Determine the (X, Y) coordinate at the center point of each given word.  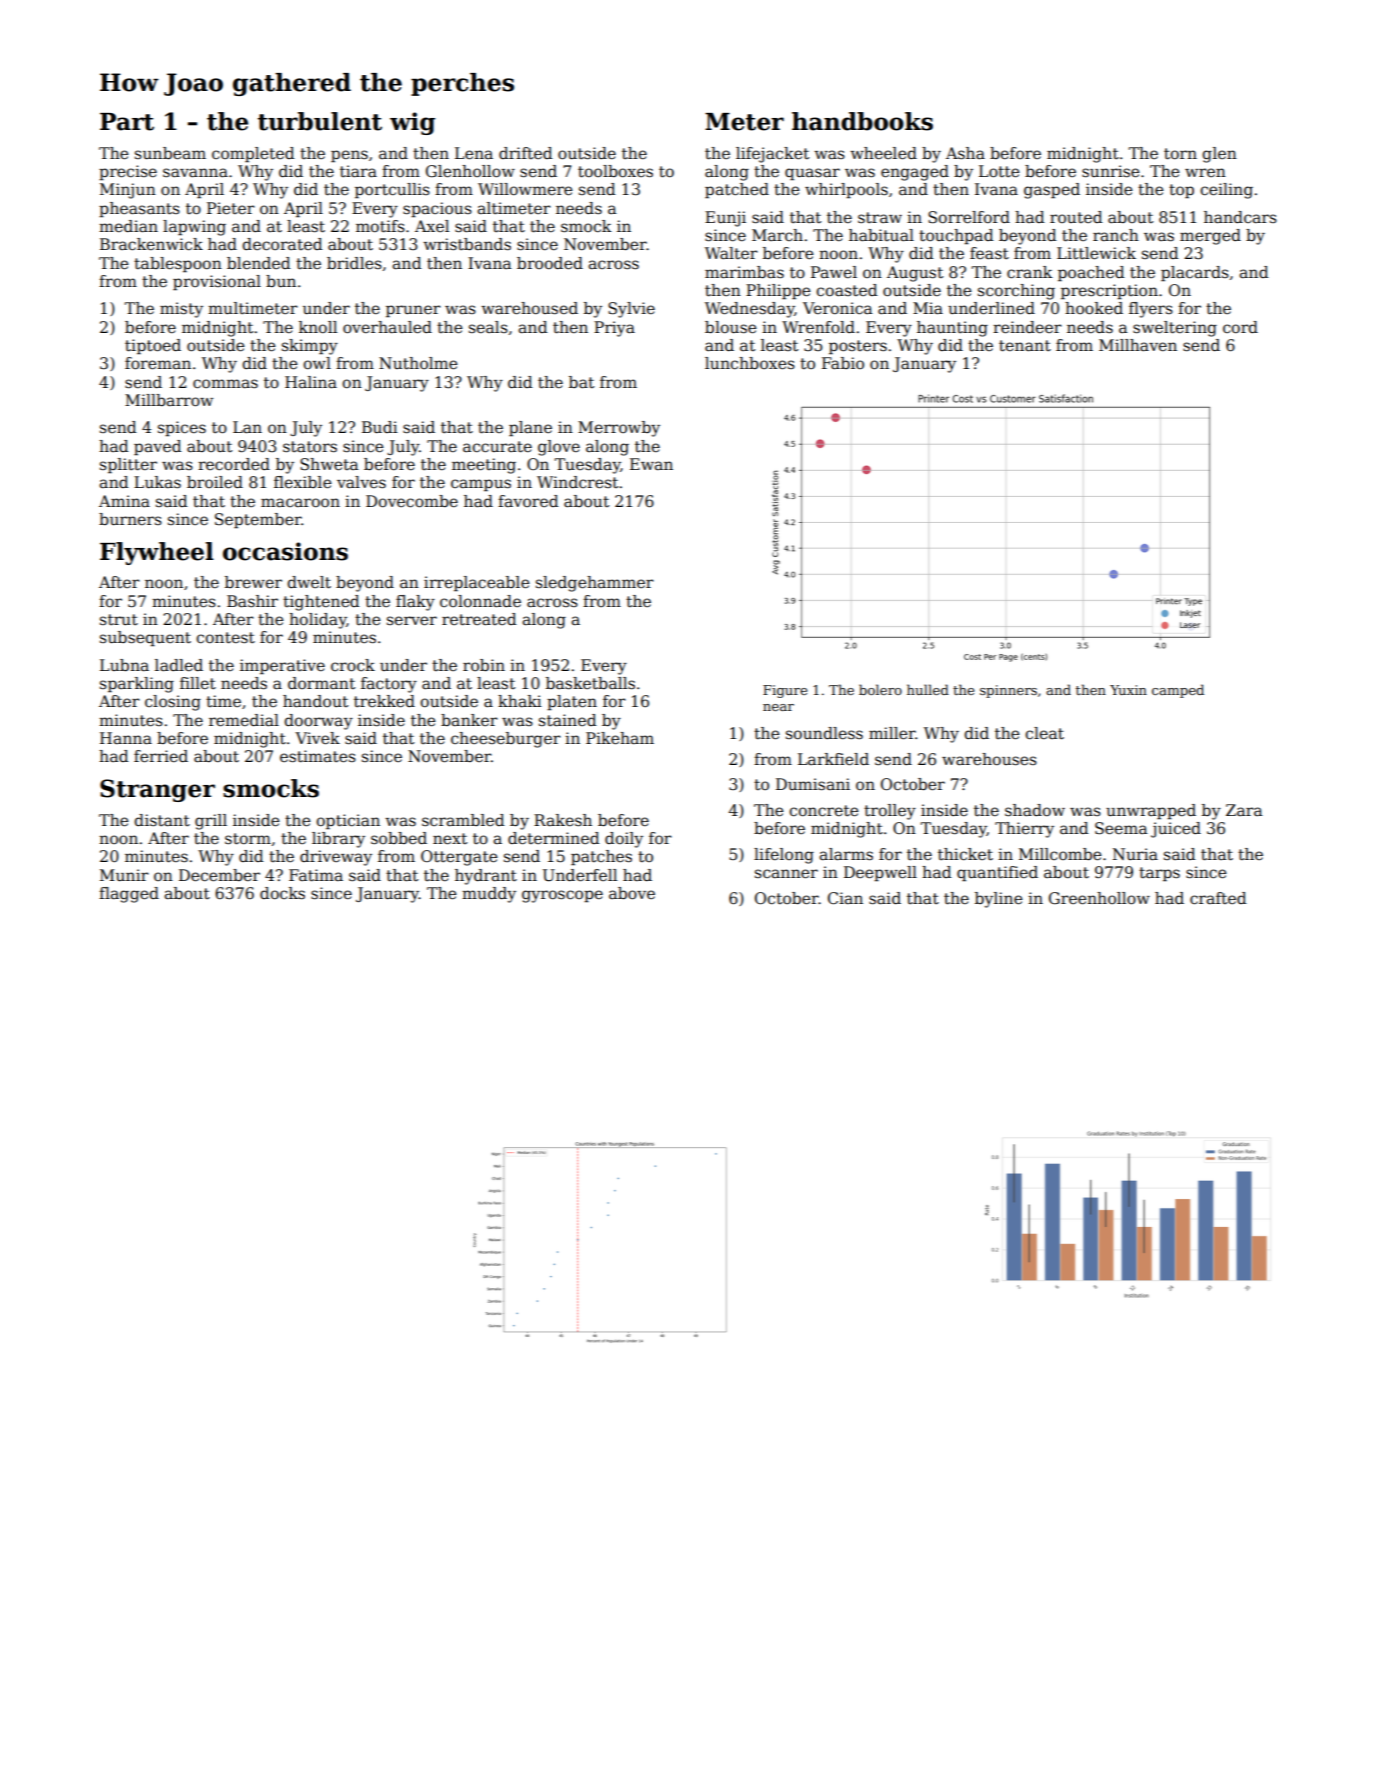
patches (601, 857)
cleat (1044, 733)
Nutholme (418, 363)
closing (173, 703)
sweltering (1175, 329)
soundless (824, 733)
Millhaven (1138, 345)
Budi (380, 427)
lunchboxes (750, 363)
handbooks (862, 121)
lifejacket (772, 155)
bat (581, 382)
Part (127, 122)
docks (282, 893)
